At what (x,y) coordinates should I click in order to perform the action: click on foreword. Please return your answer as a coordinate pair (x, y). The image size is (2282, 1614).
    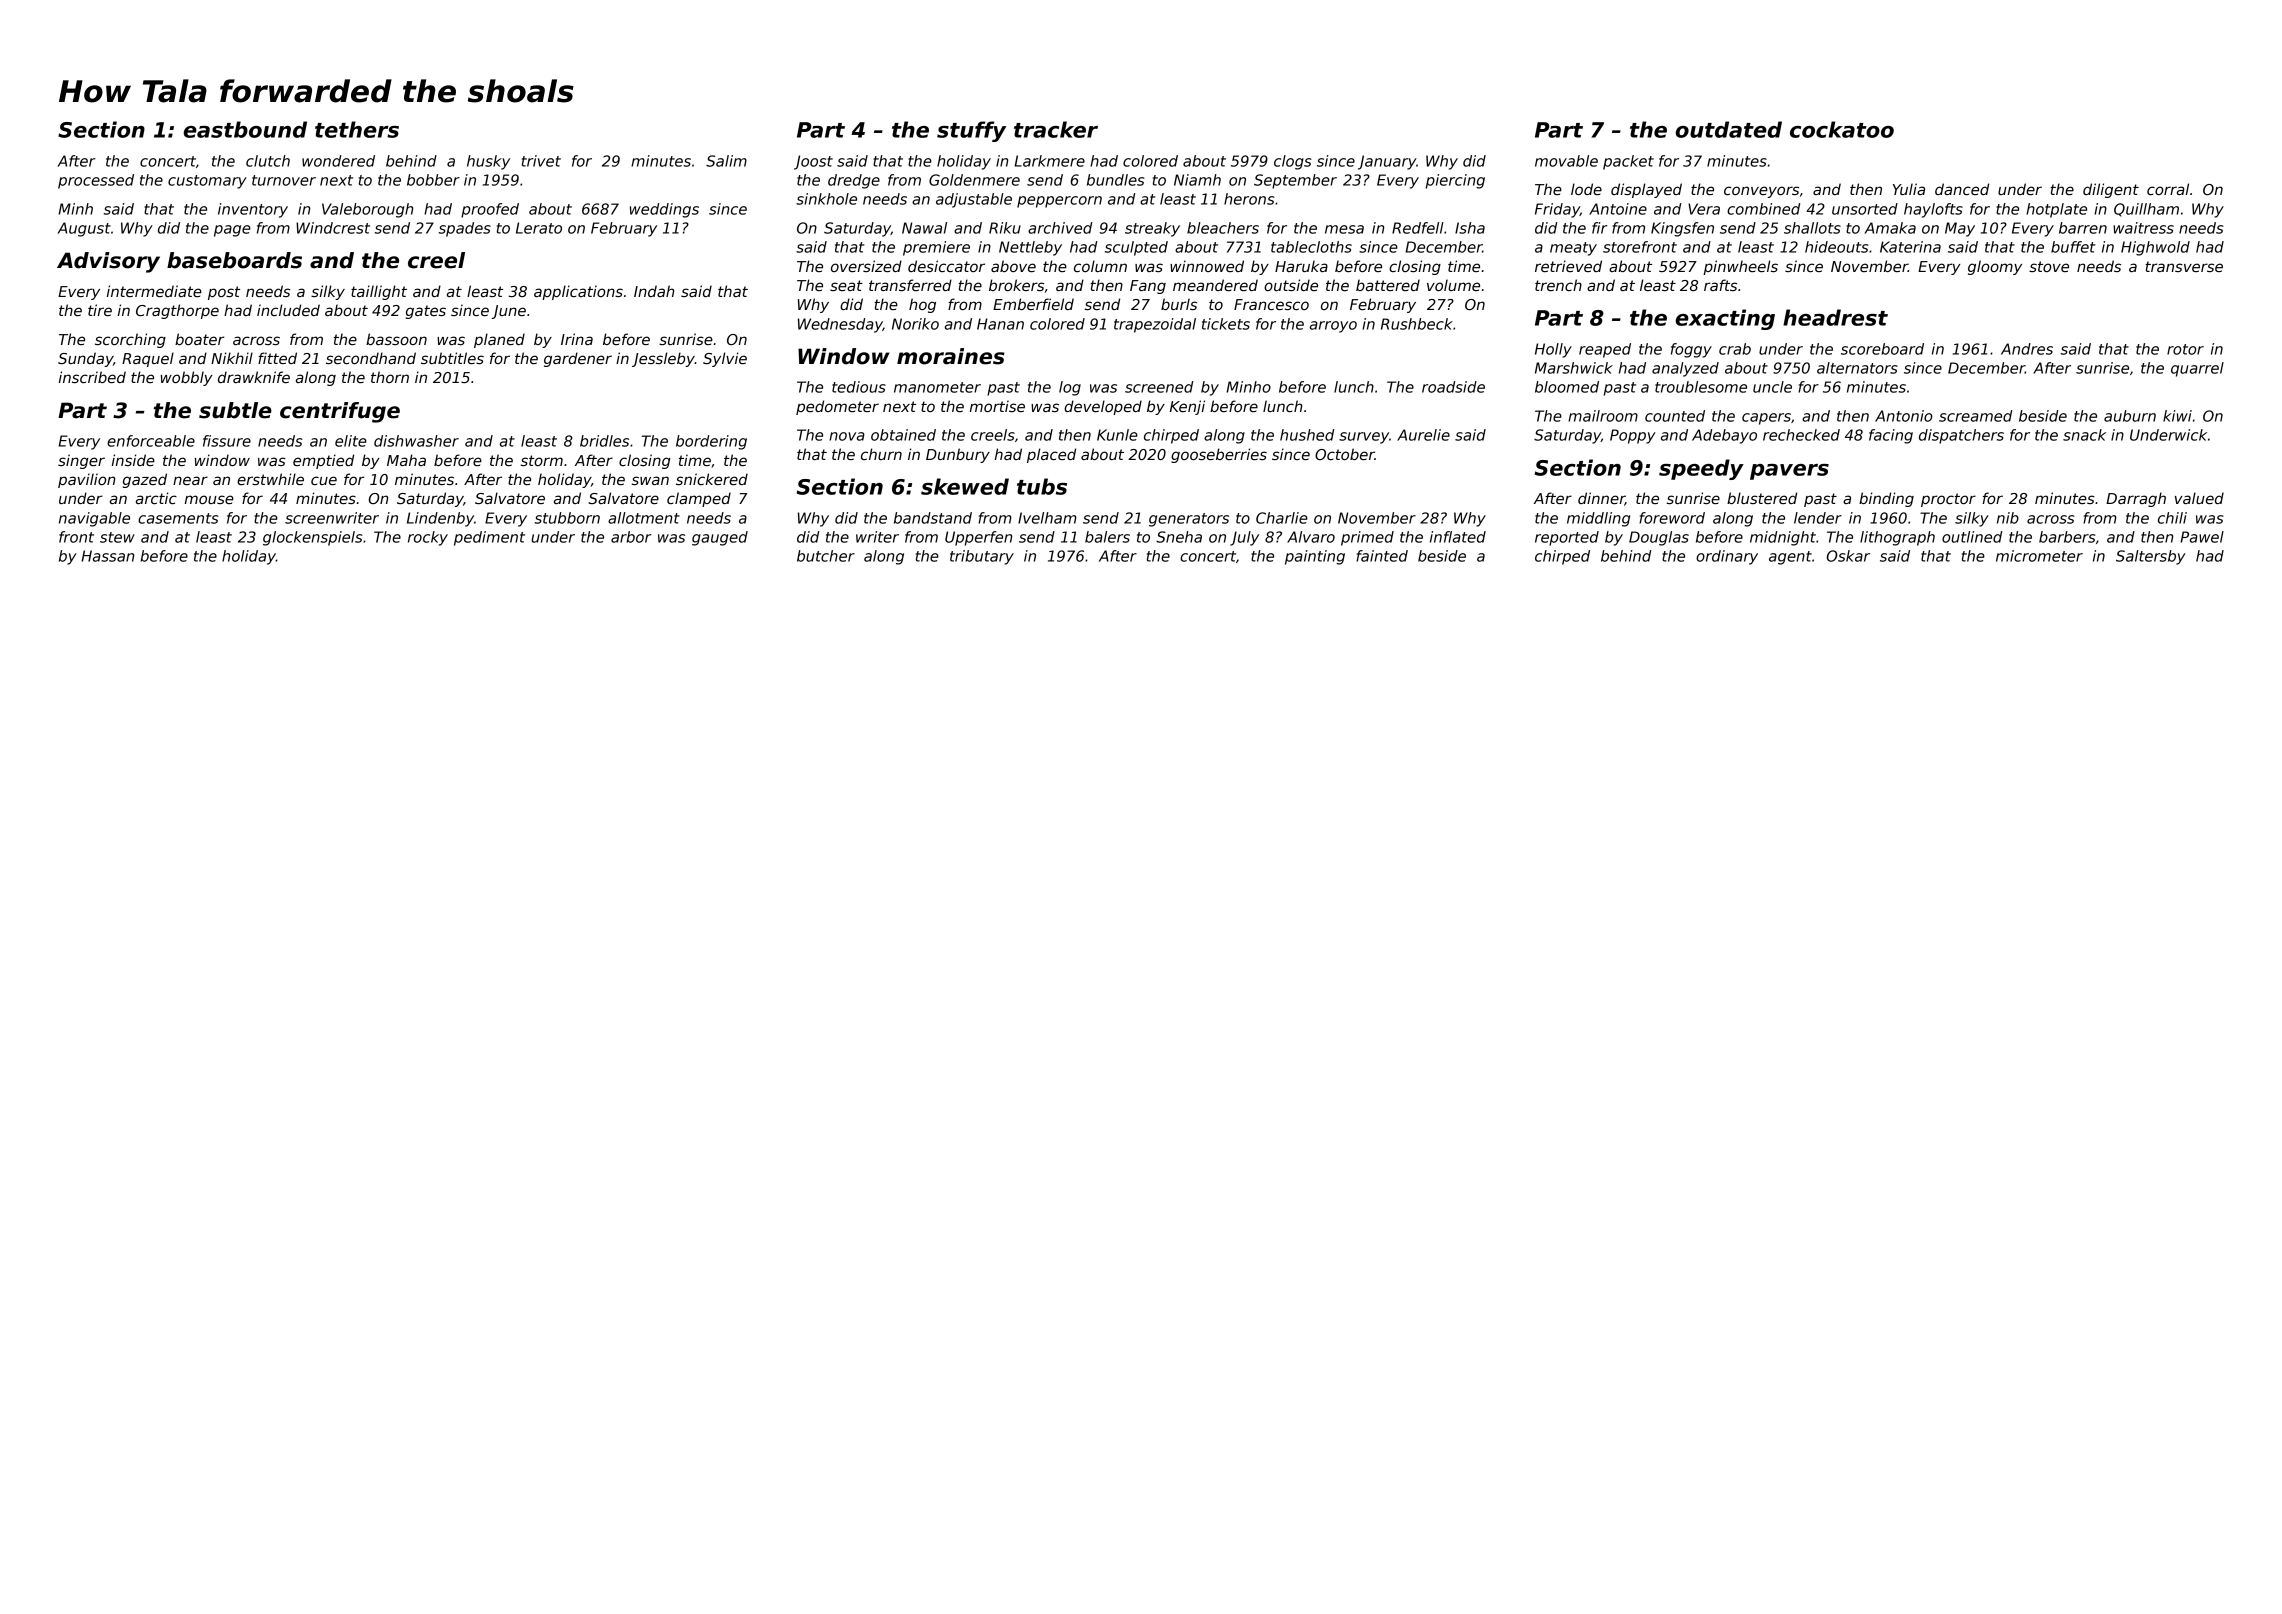
    Looking at the image, I should click on (1672, 518).
